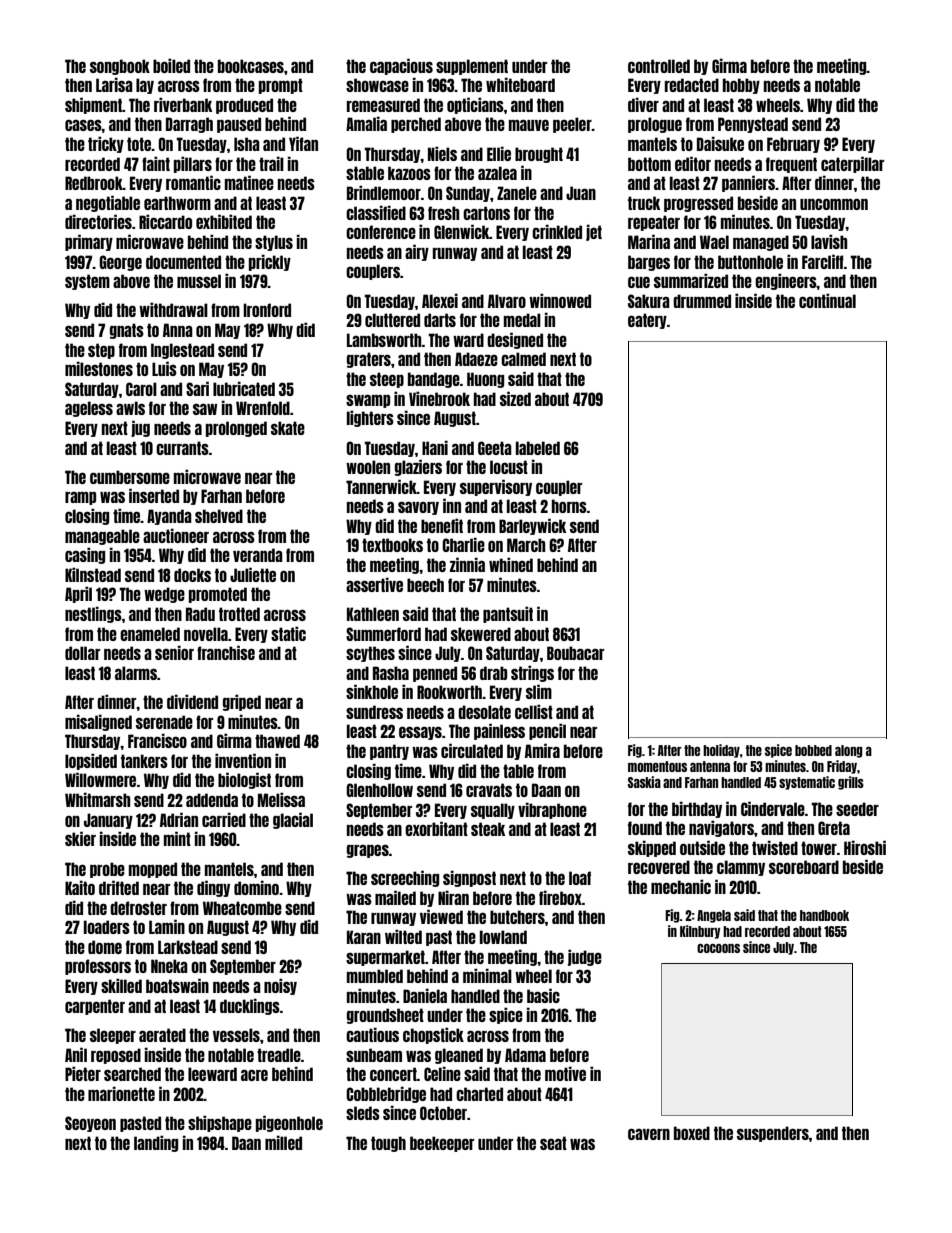  Describe the element at coordinates (538, 448) in the page. I see `labeled` at that location.
